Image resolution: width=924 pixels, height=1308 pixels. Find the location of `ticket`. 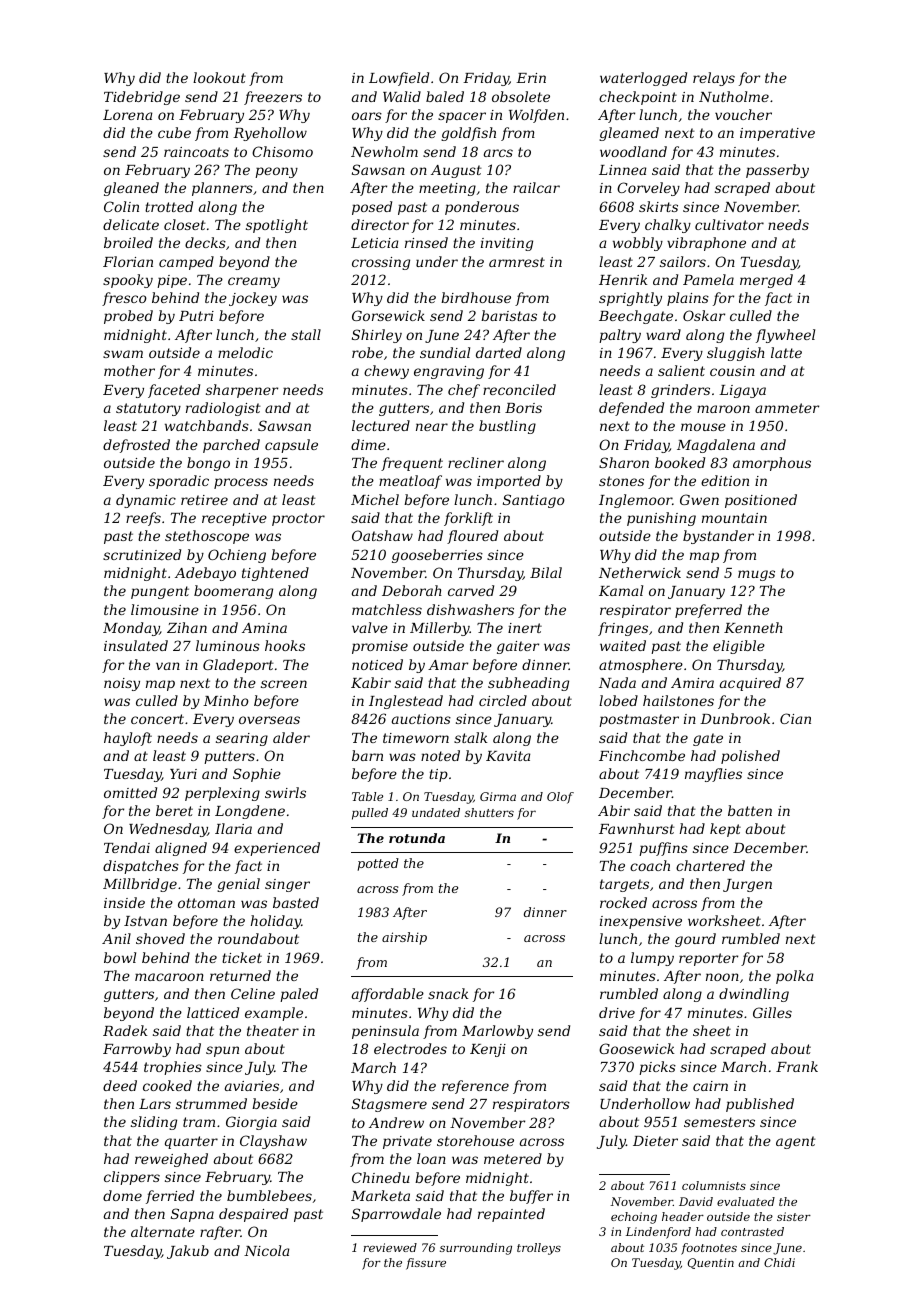

ticket is located at coordinates (242, 957).
